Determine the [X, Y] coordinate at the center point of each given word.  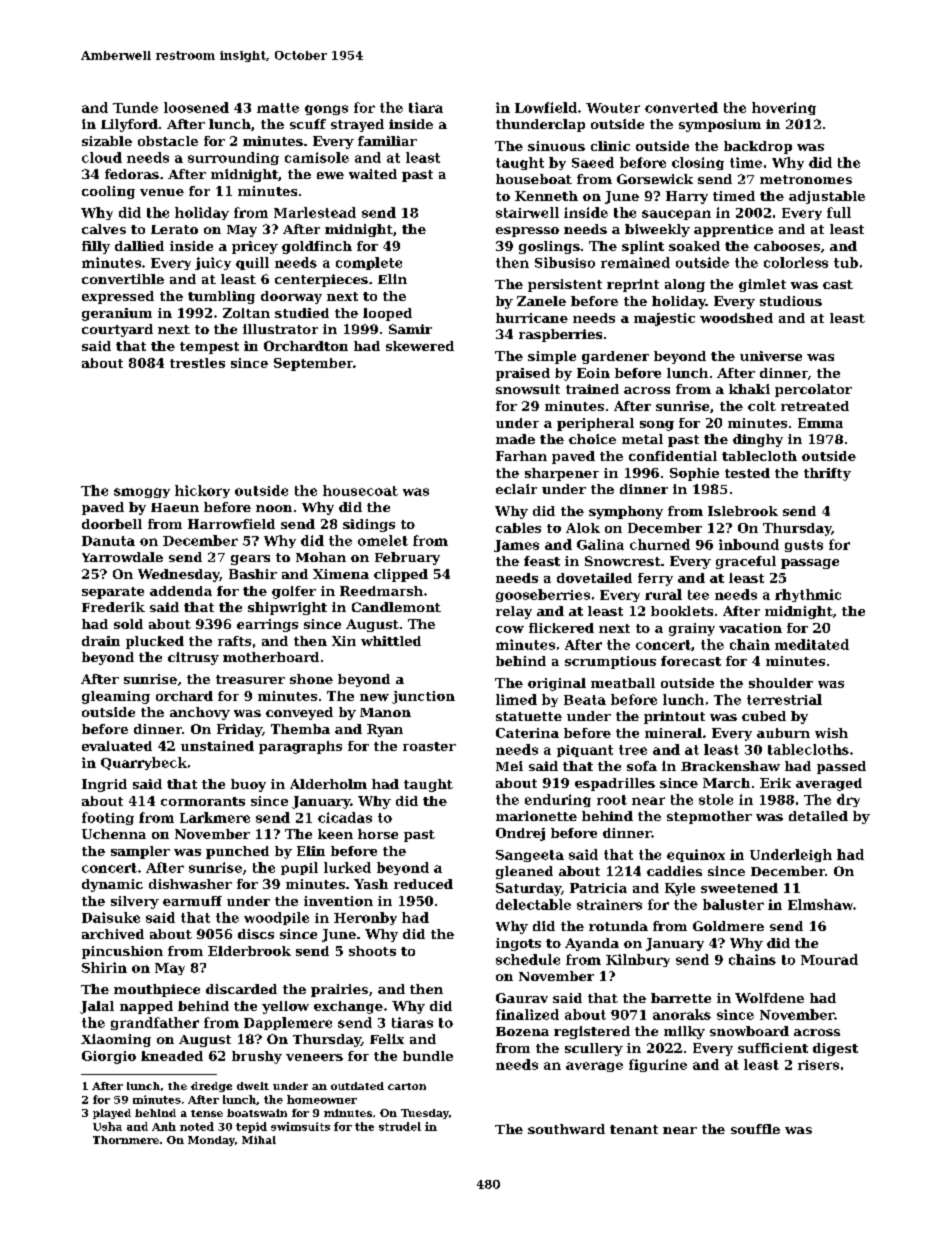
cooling [108, 192]
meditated [812, 644]
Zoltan [246, 313]
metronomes [806, 179]
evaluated [117, 746]
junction [423, 697]
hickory [202, 491]
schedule [528, 959]
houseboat [534, 179]
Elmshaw [820, 904]
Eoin [593, 373]
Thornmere [126, 1140]
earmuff [192, 901]
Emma [820, 423]
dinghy [758, 440]
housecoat [360, 490]
